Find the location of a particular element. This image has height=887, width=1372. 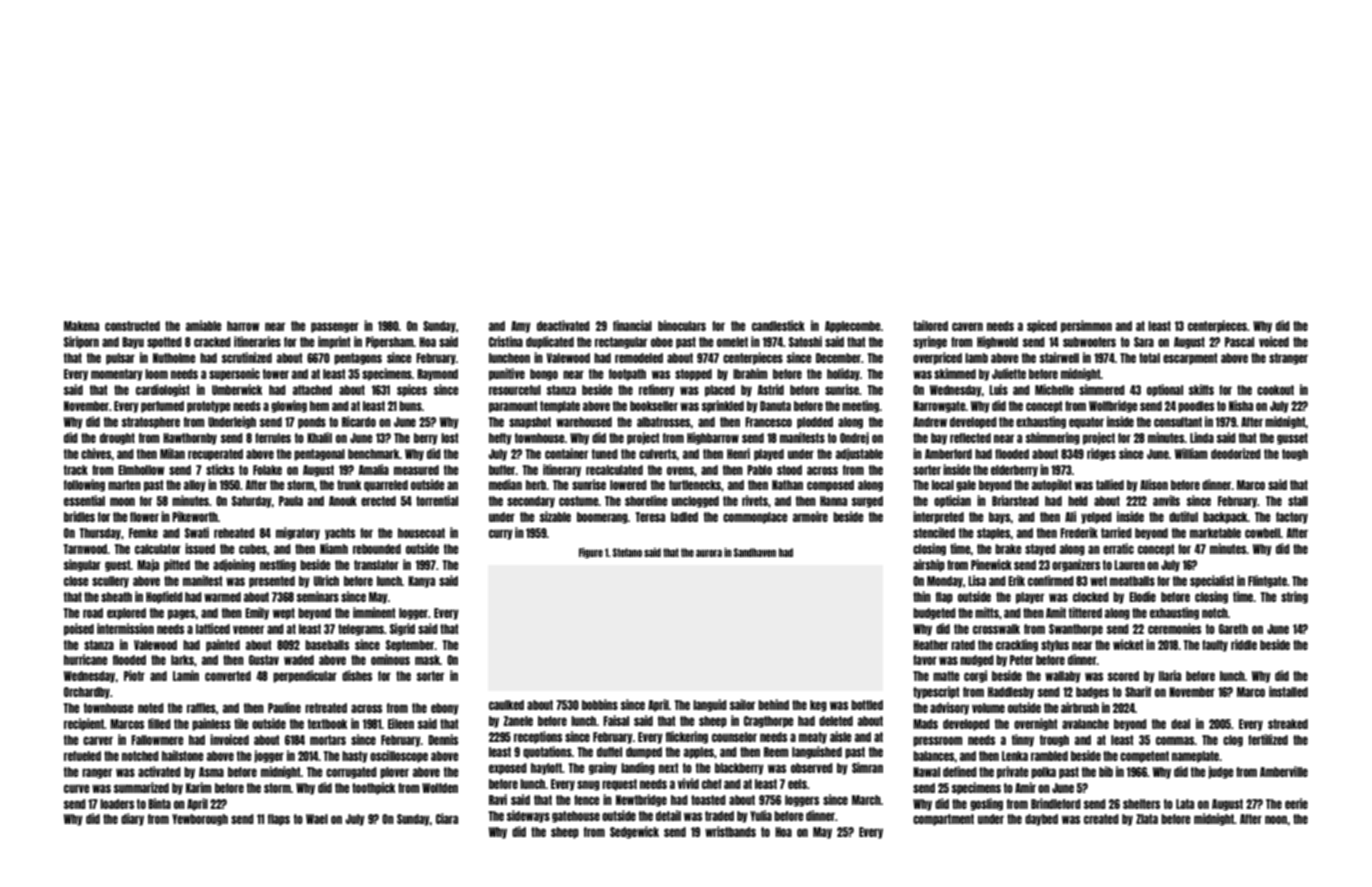

daybed is located at coordinates (1041, 820).
